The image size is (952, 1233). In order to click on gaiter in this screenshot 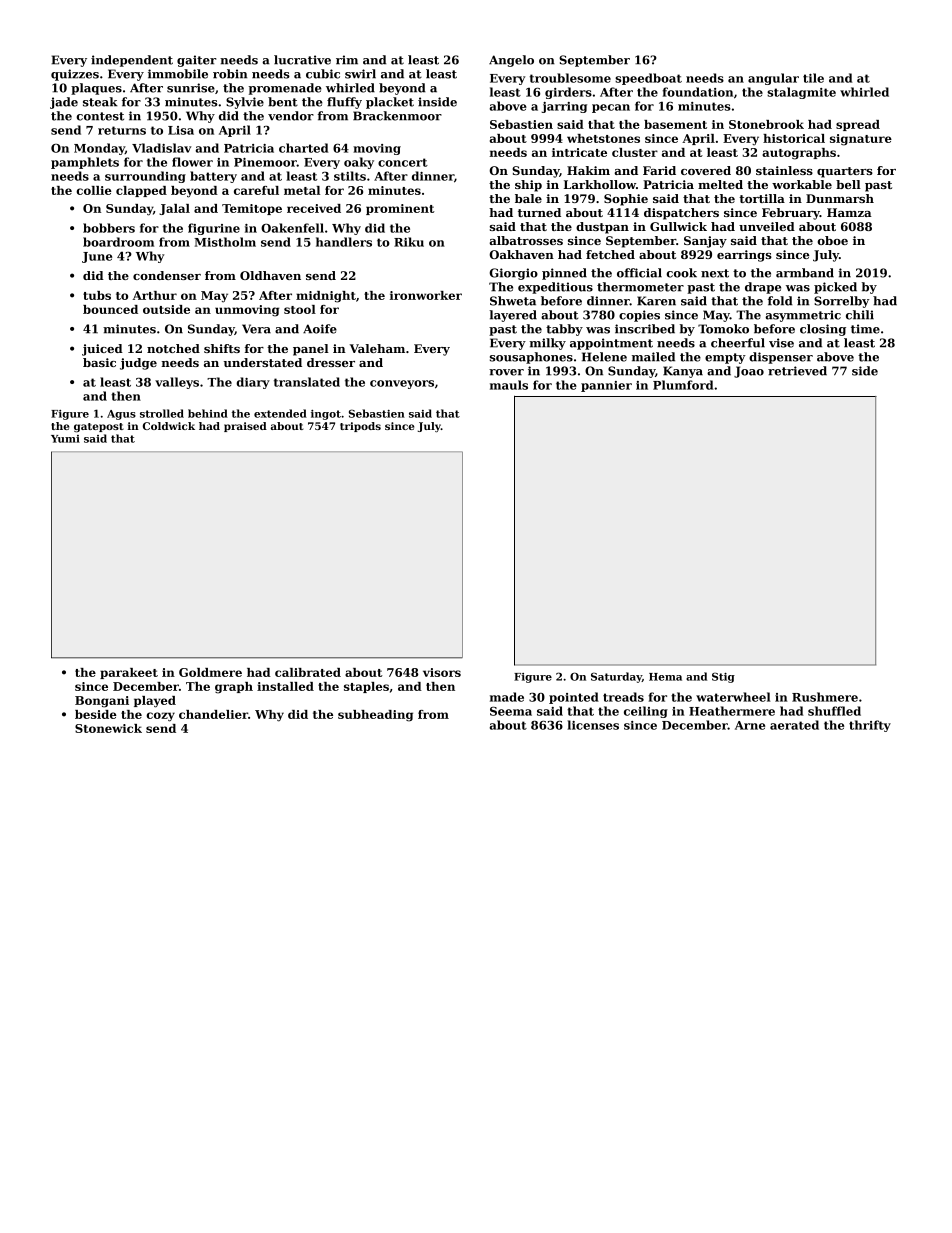, I will do `click(196, 61)`.
